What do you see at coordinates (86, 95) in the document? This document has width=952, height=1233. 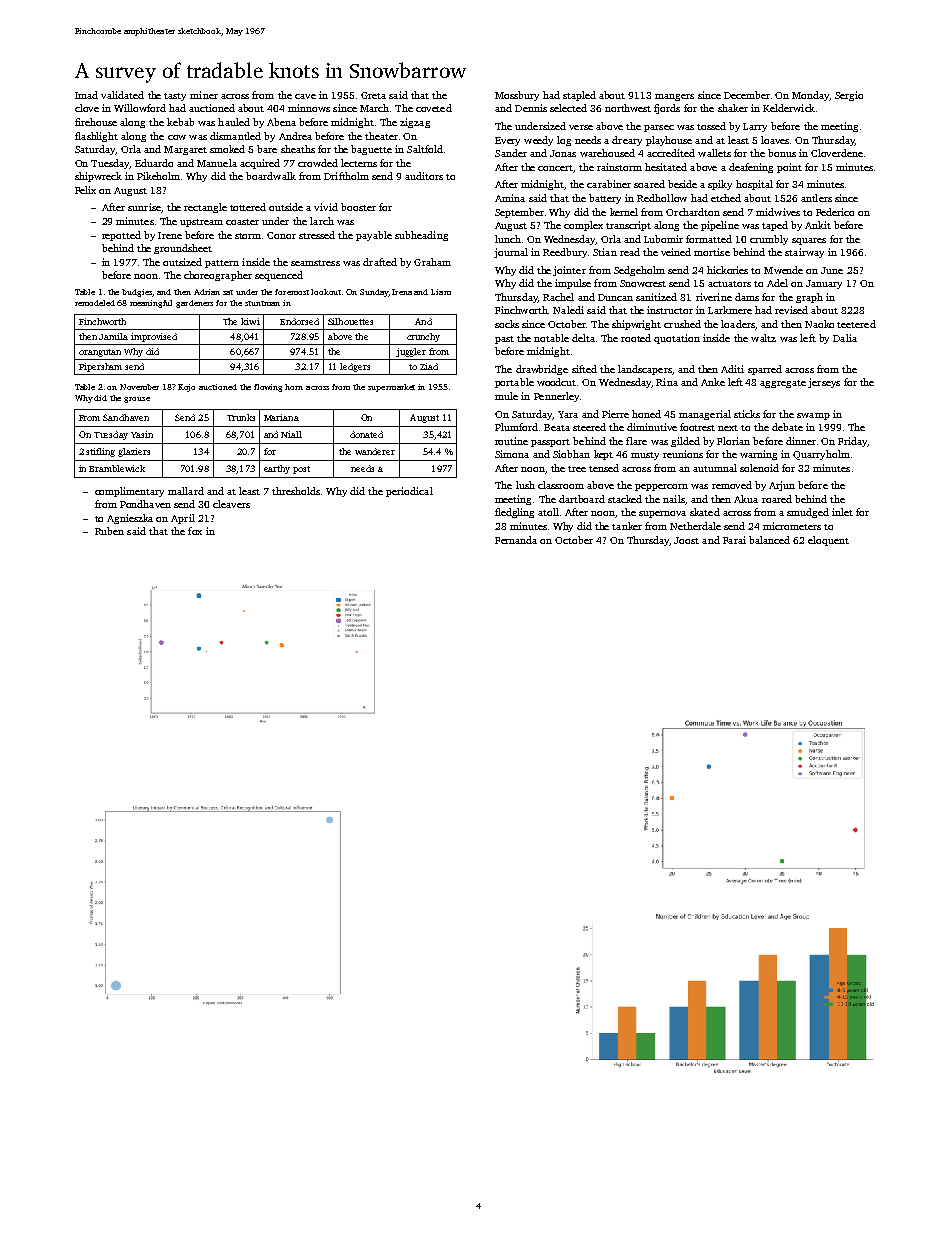 I see `Imad` at bounding box center [86, 95].
